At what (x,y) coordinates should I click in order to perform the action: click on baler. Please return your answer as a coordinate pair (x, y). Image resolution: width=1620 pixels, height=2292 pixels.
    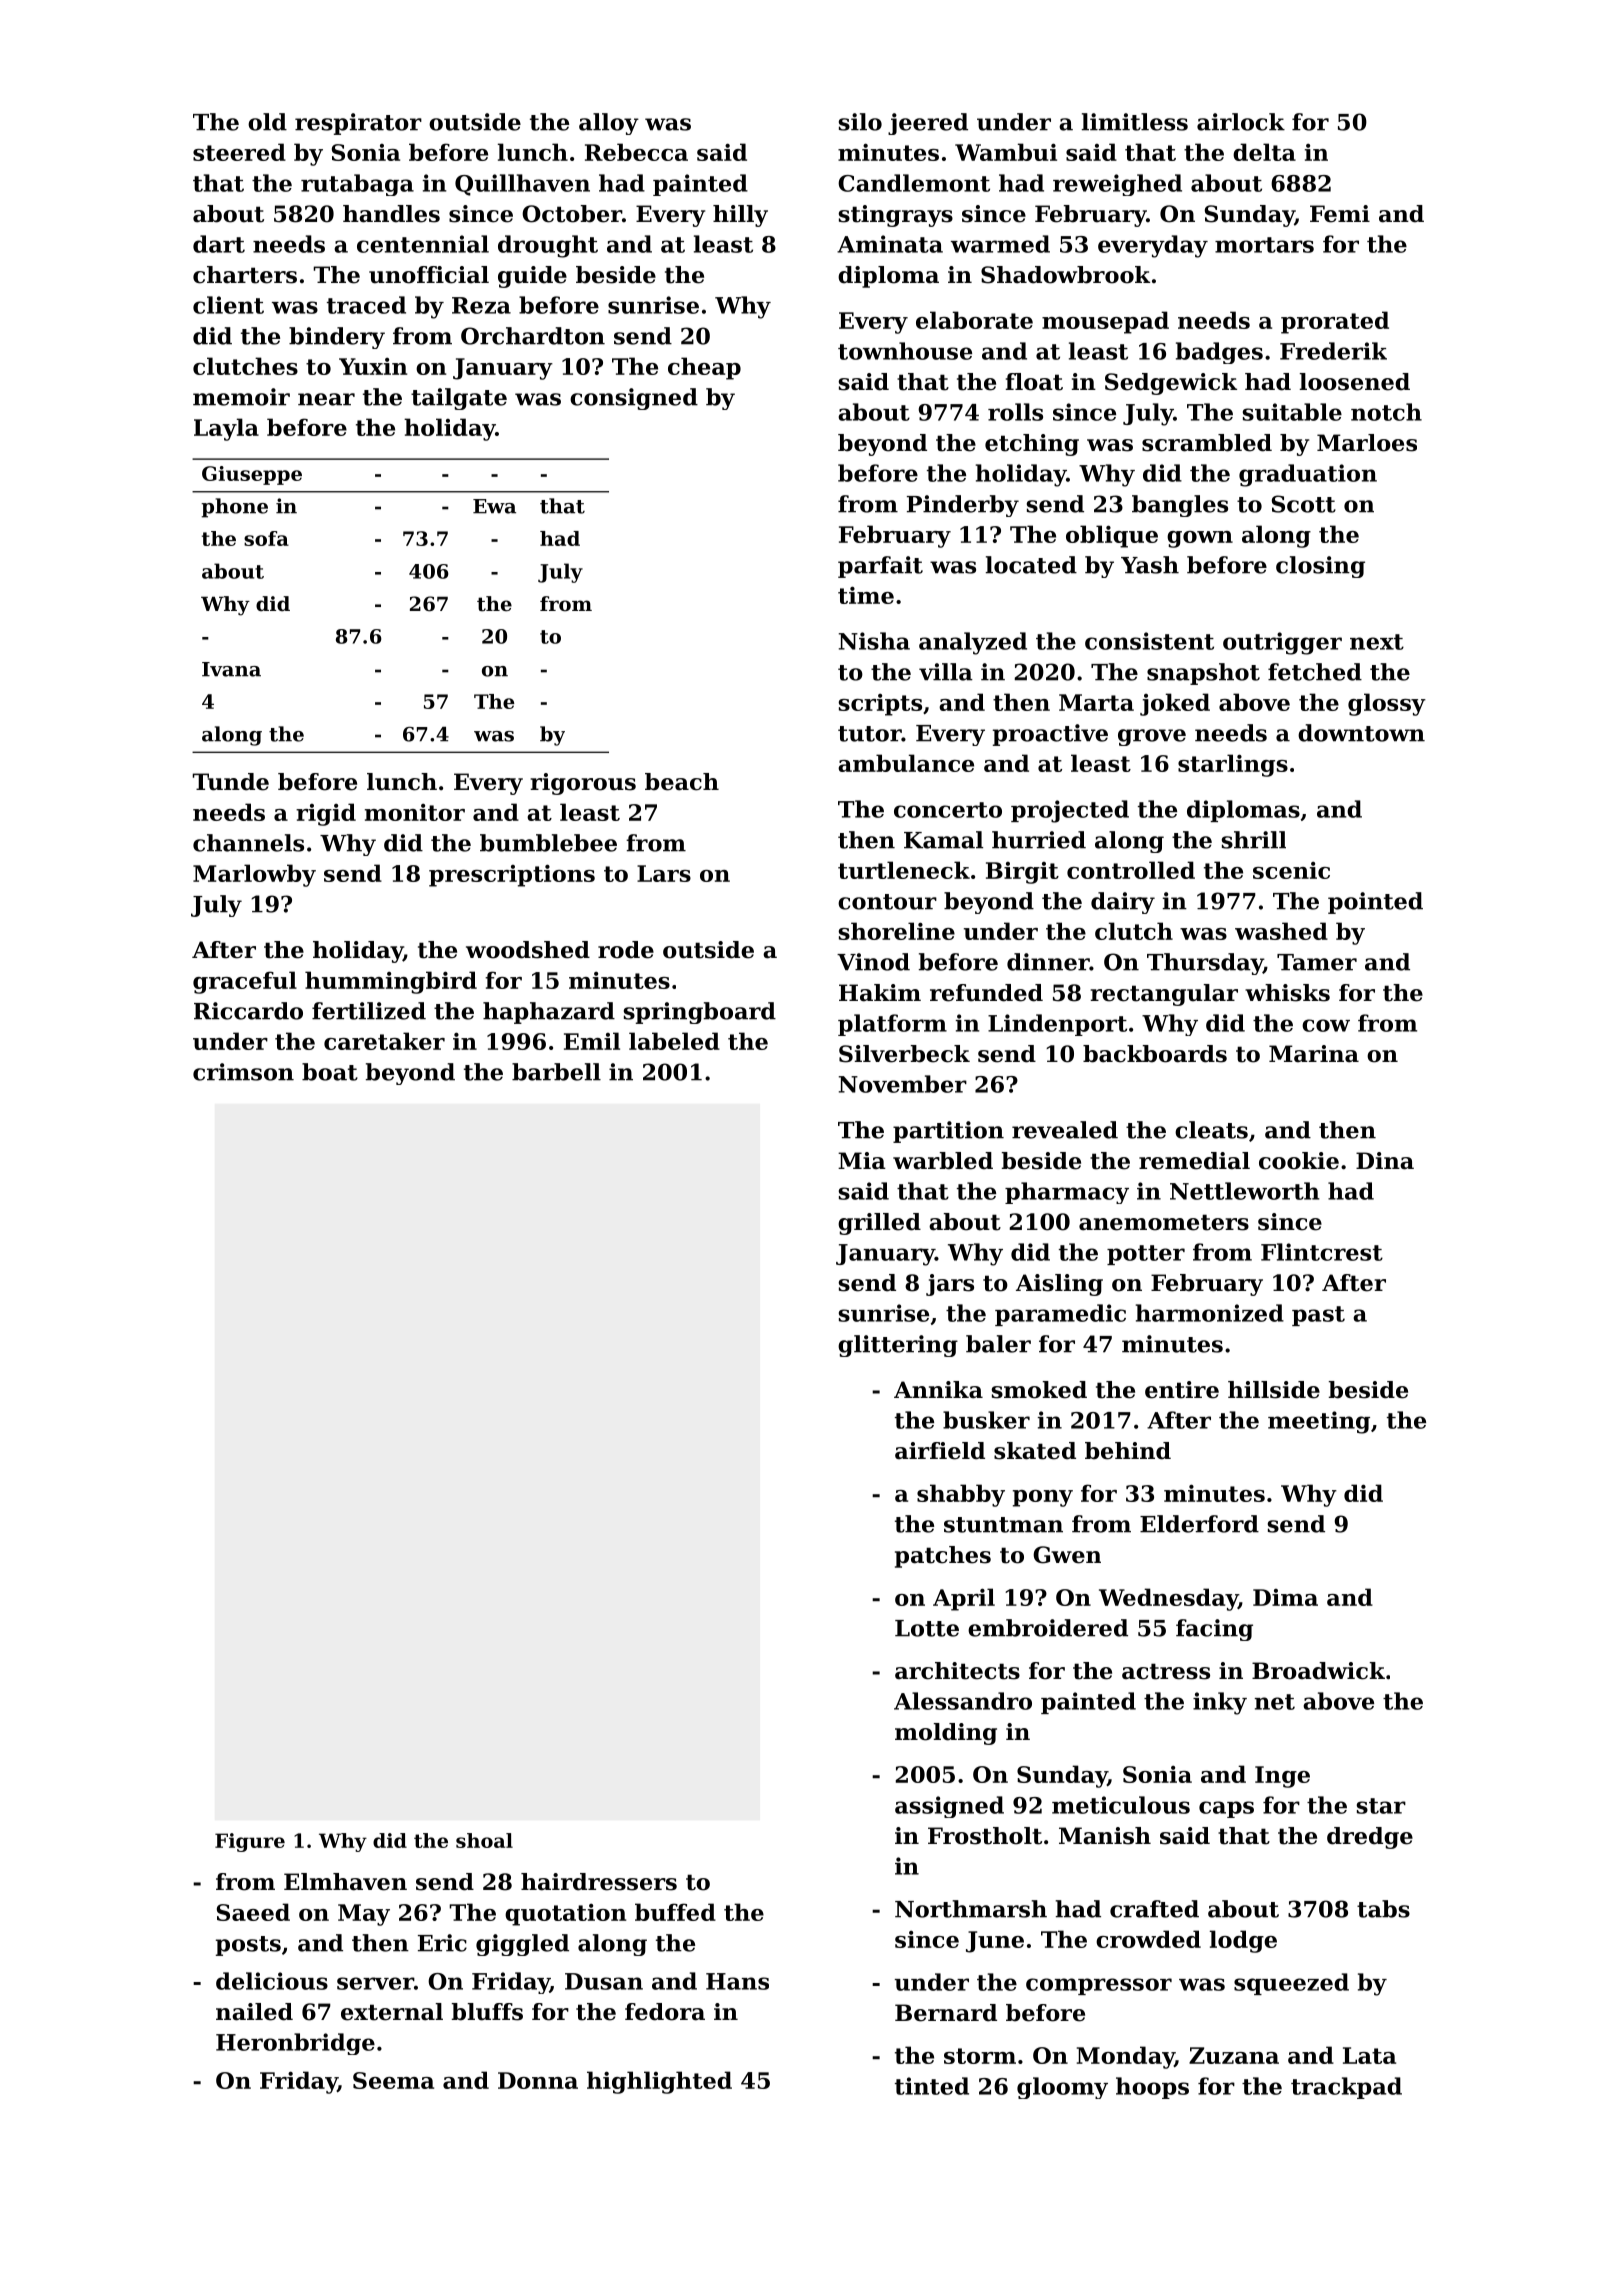
    Looking at the image, I should click on (998, 1344).
